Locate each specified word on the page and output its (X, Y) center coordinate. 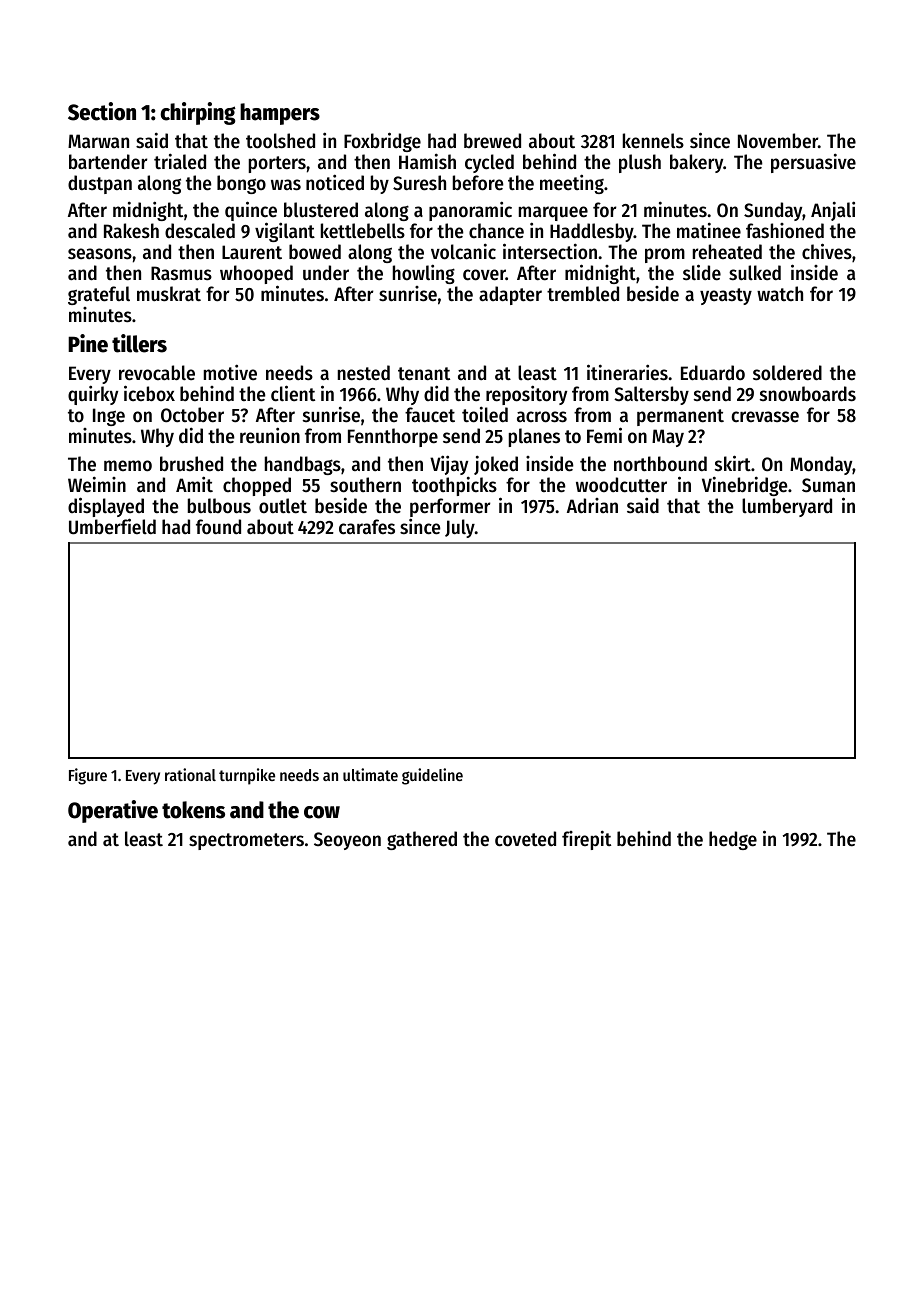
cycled (489, 163)
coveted (525, 839)
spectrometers (246, 841)
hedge (733, 840)
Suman (828, 485)
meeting (572, 184)
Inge (109, 417)
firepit (586, 840)
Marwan (98, 141)
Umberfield (112, 526)
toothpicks (454, 486)
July (460, 528)
